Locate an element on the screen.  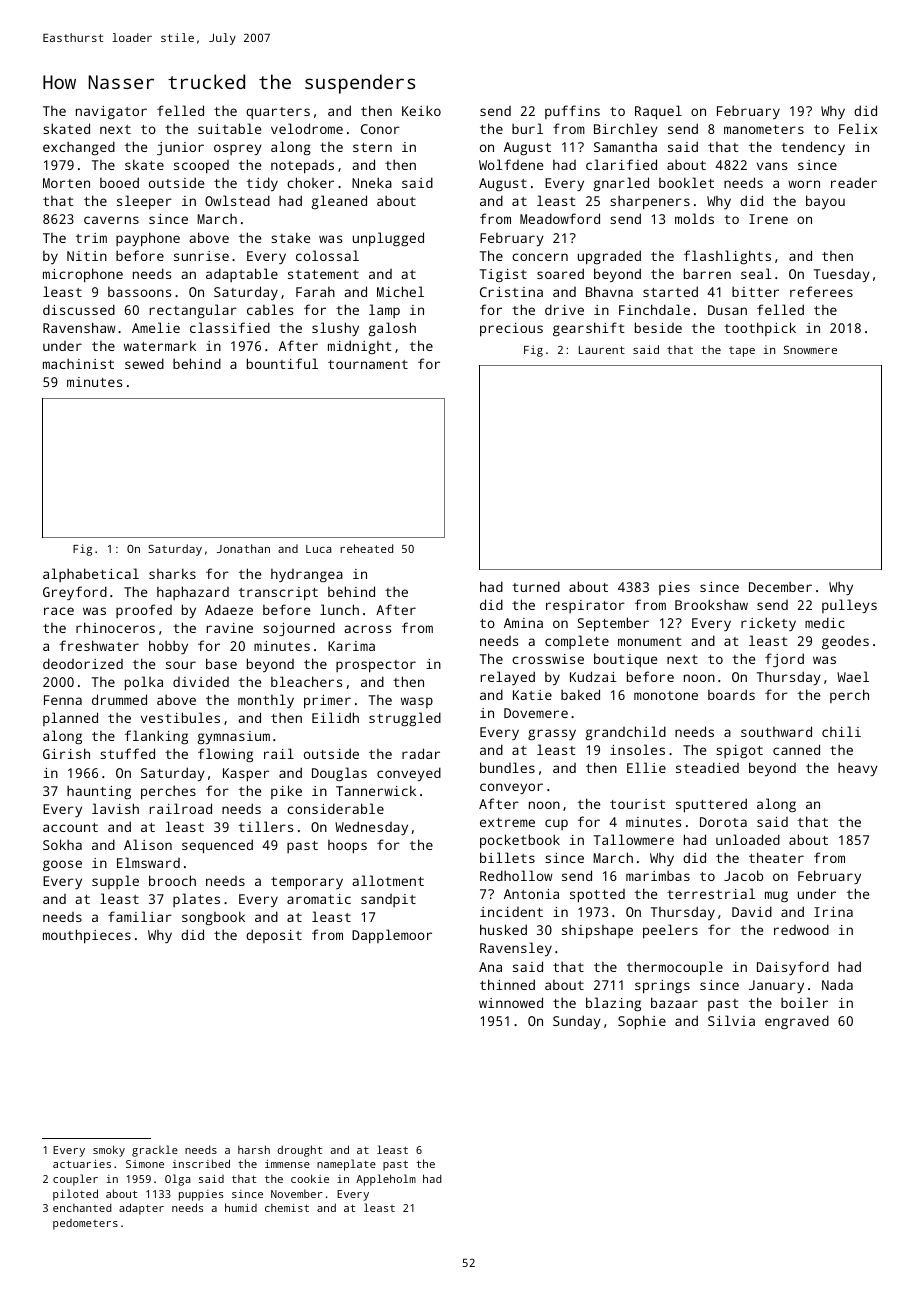
reheated is located at coordinates (366, 548).
